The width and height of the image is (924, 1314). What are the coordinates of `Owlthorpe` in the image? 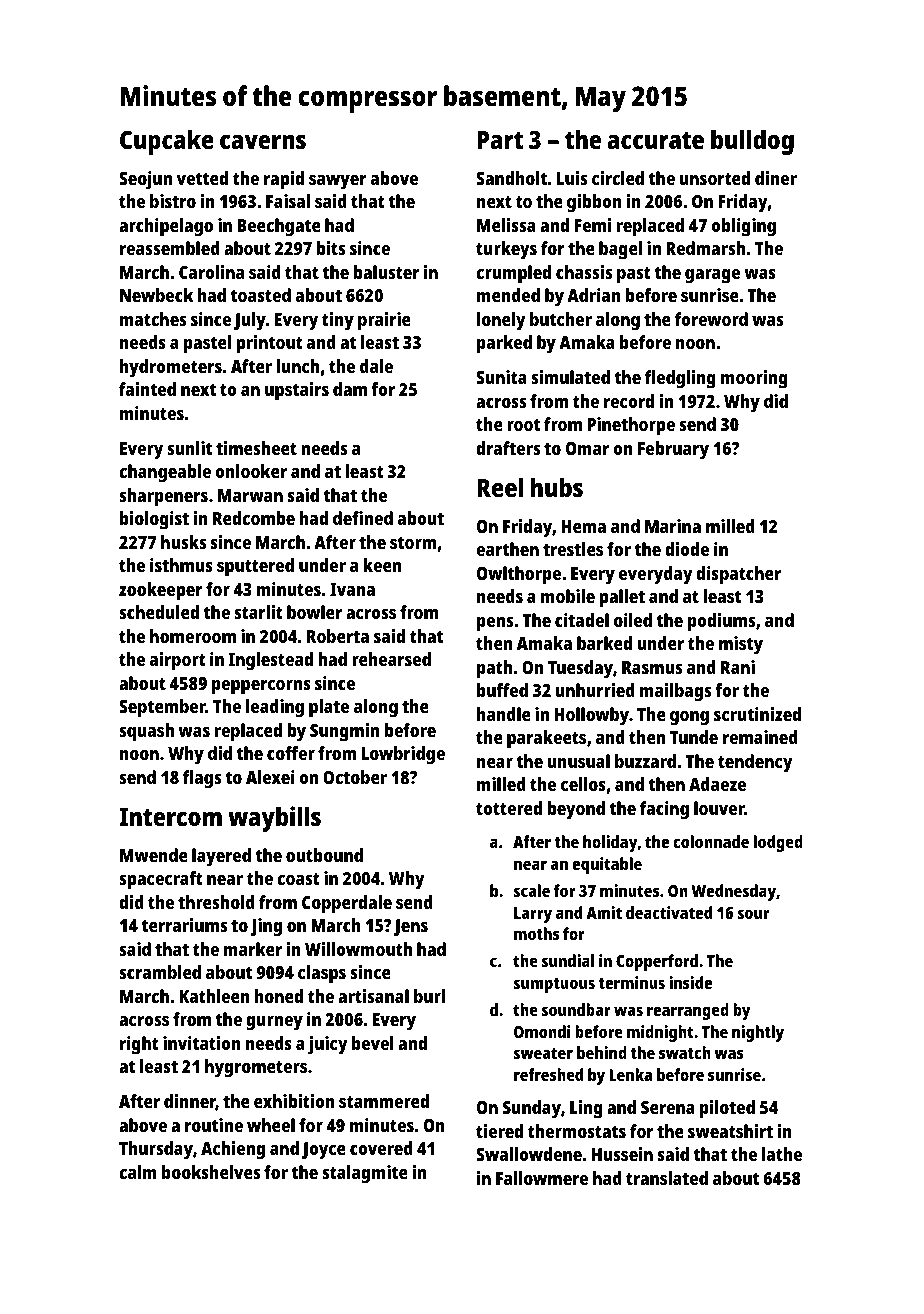 It's located at (519, 575).
